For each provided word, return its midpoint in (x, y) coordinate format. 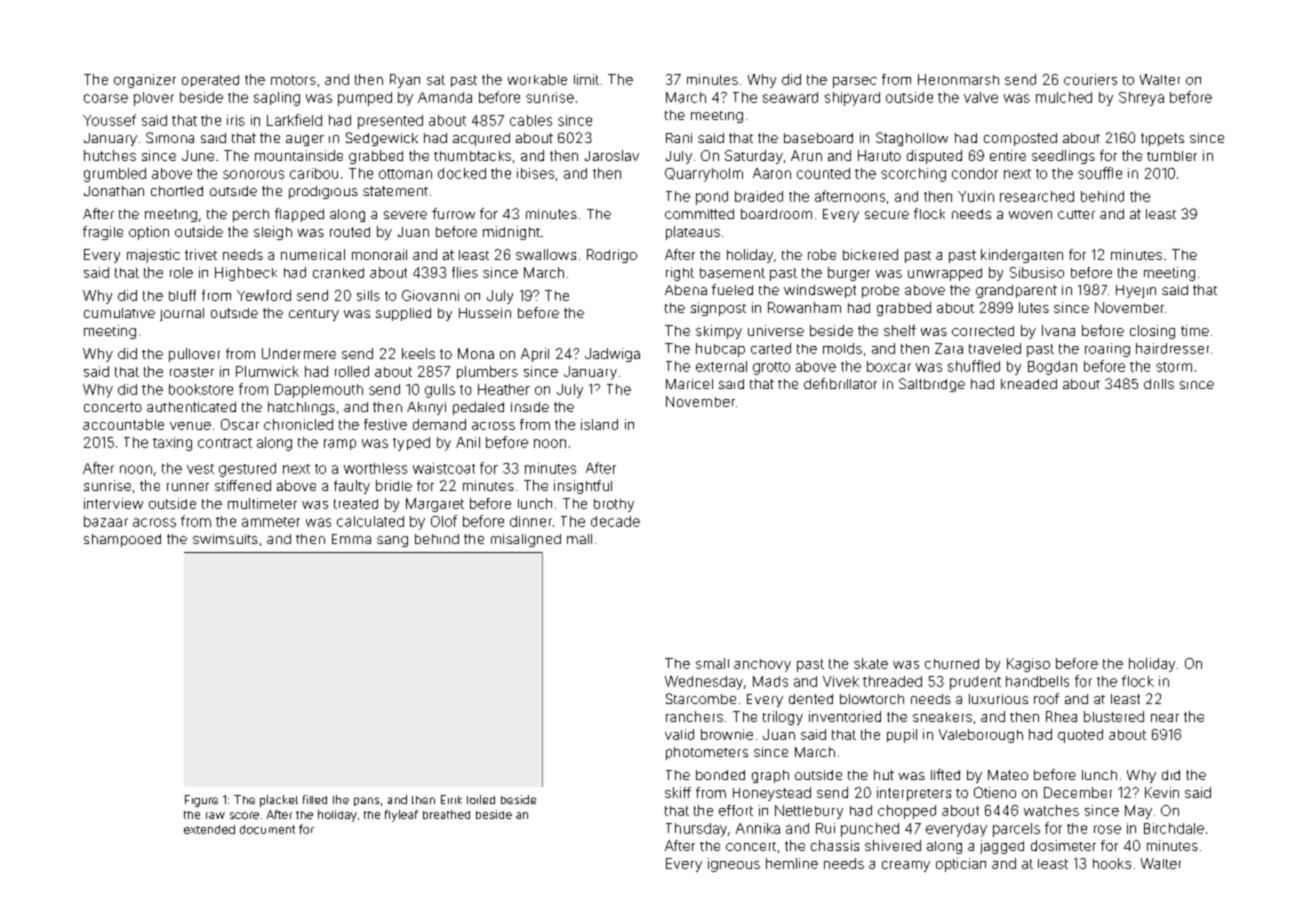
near (1165, 718)
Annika (758, 828)
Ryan (405, 81)
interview (113, 503)
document (267, 829)
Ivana (1058, 330)
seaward (790, 97)
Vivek (841, 681)
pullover (194, 355)
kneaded (1029, 384)
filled (315, 799)
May (1138, 812)
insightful (583, 487)
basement (732, 273)
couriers (1090, 79)
